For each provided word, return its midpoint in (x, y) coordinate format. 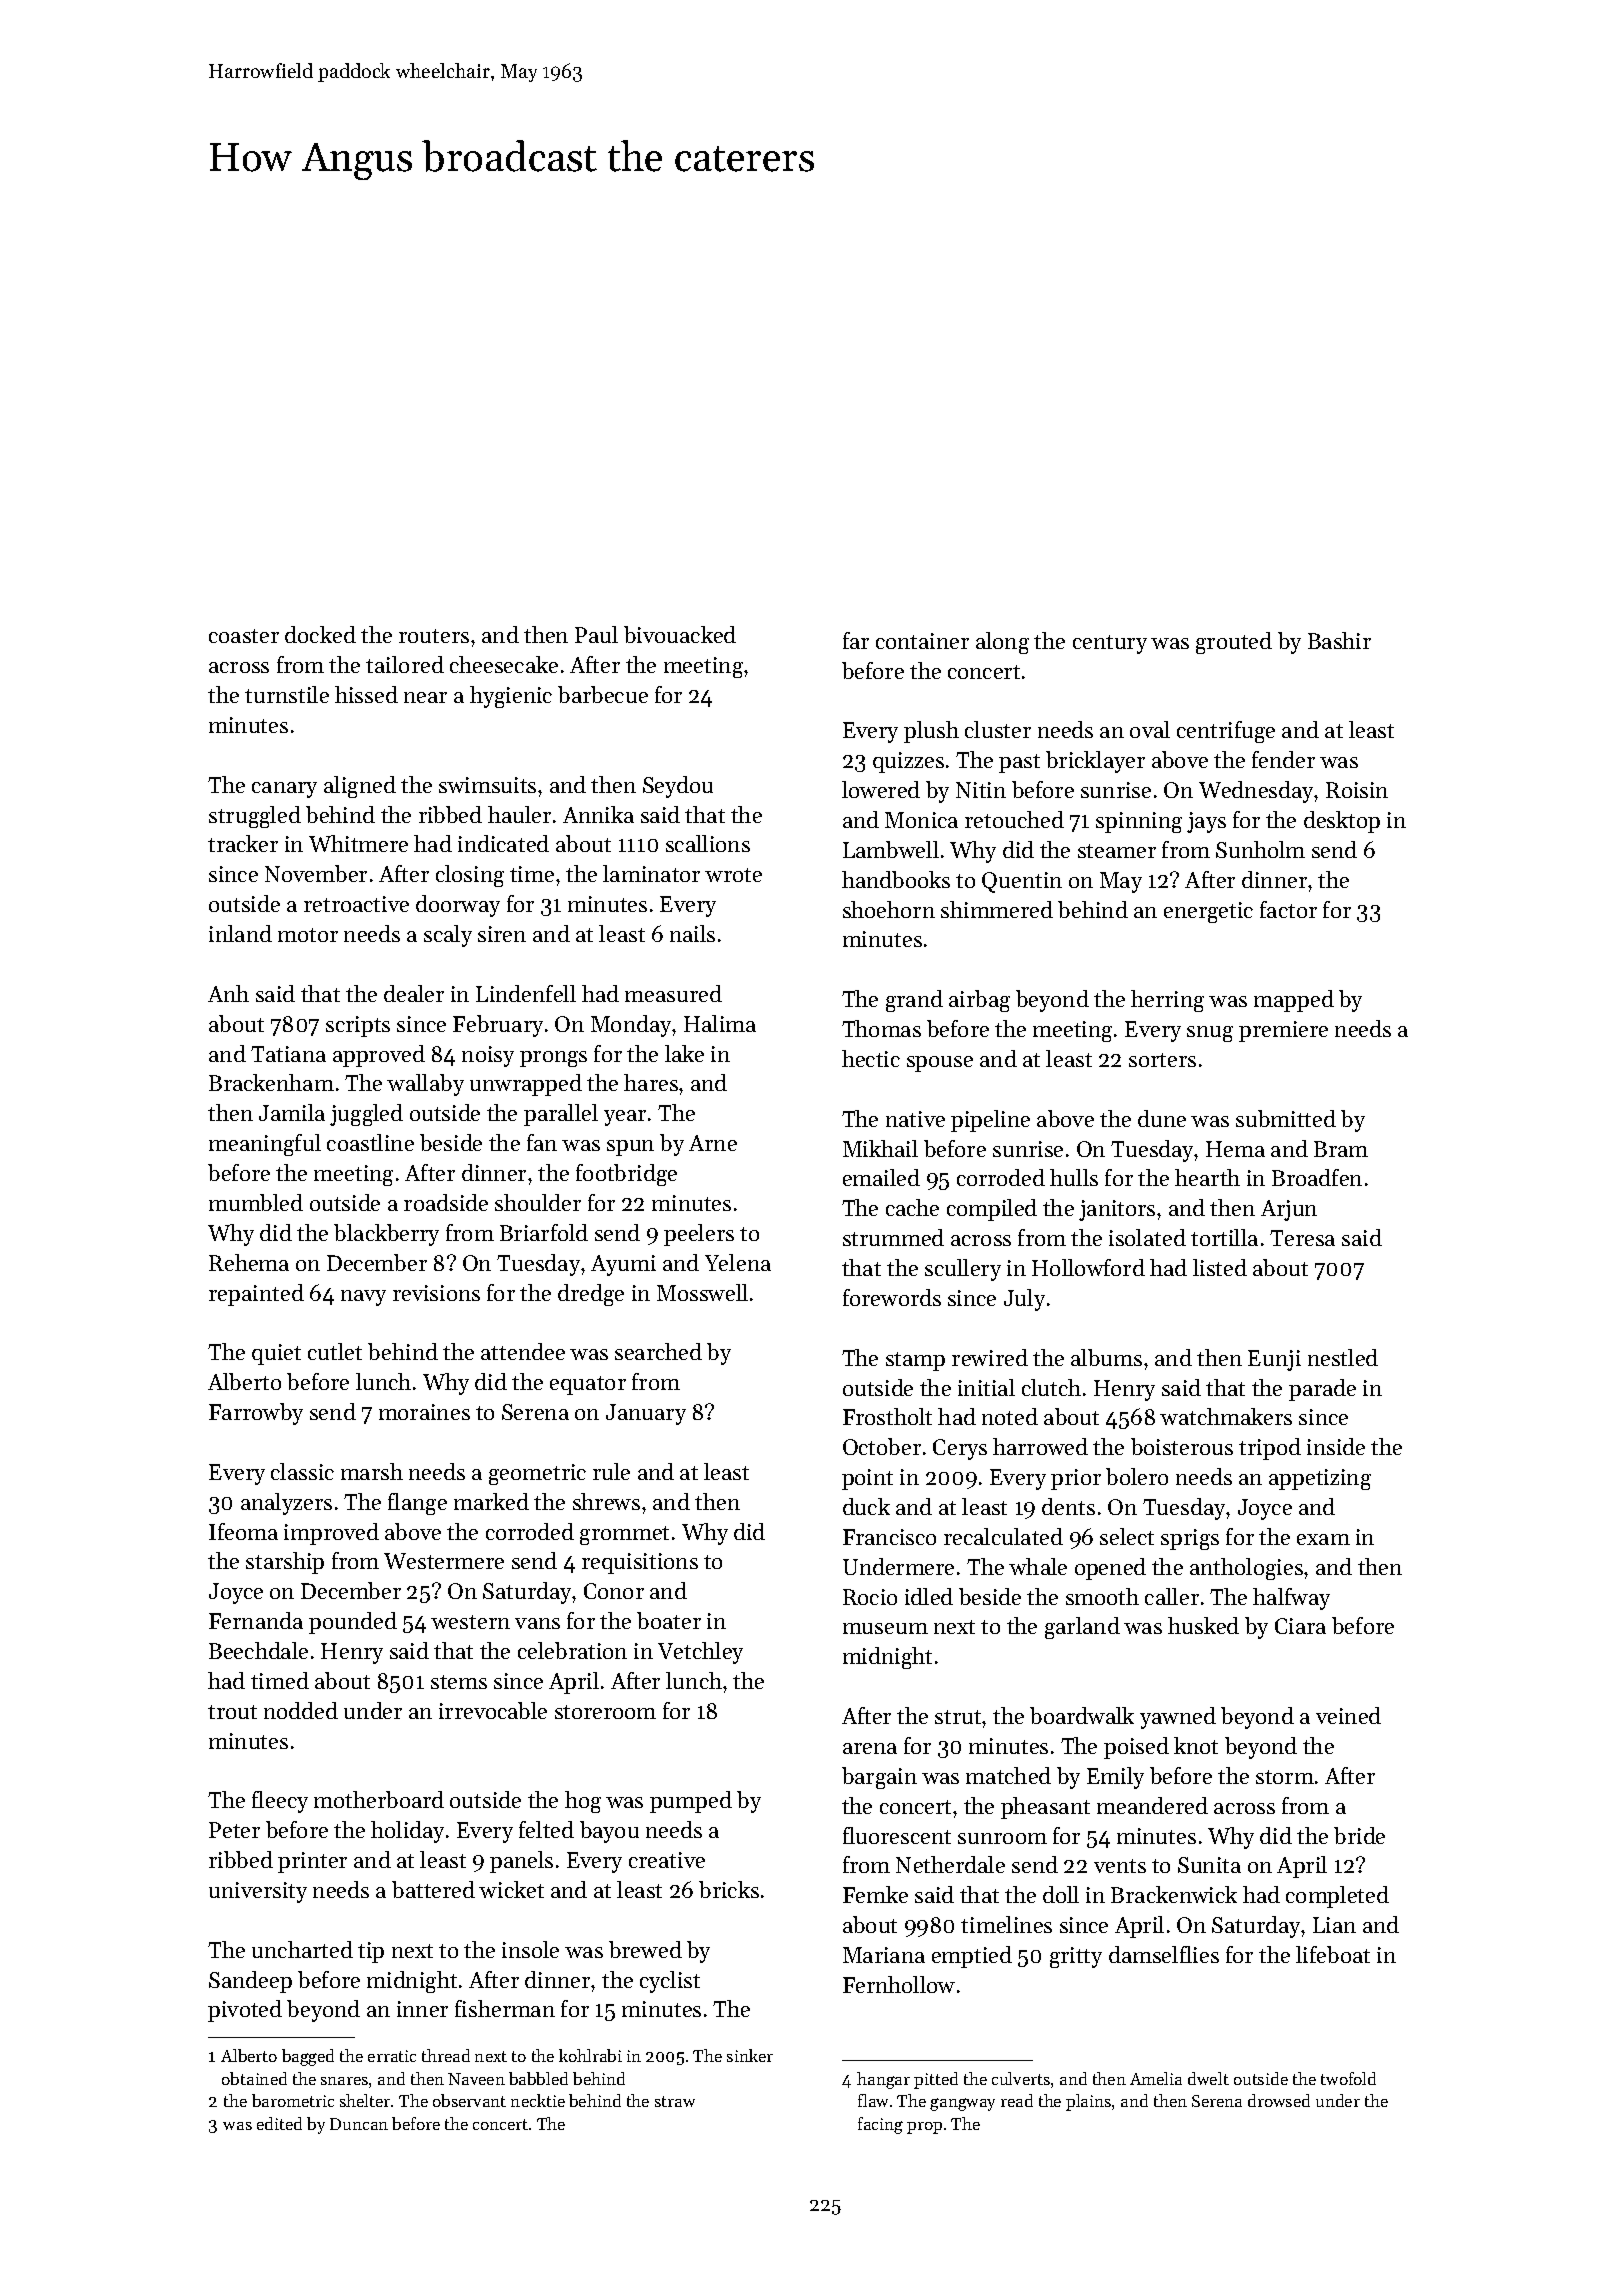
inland (240, 933)
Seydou (678, 787)
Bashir (1339, 640)
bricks (729, 1889)
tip (371, 1952)
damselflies (1164, 1954)
